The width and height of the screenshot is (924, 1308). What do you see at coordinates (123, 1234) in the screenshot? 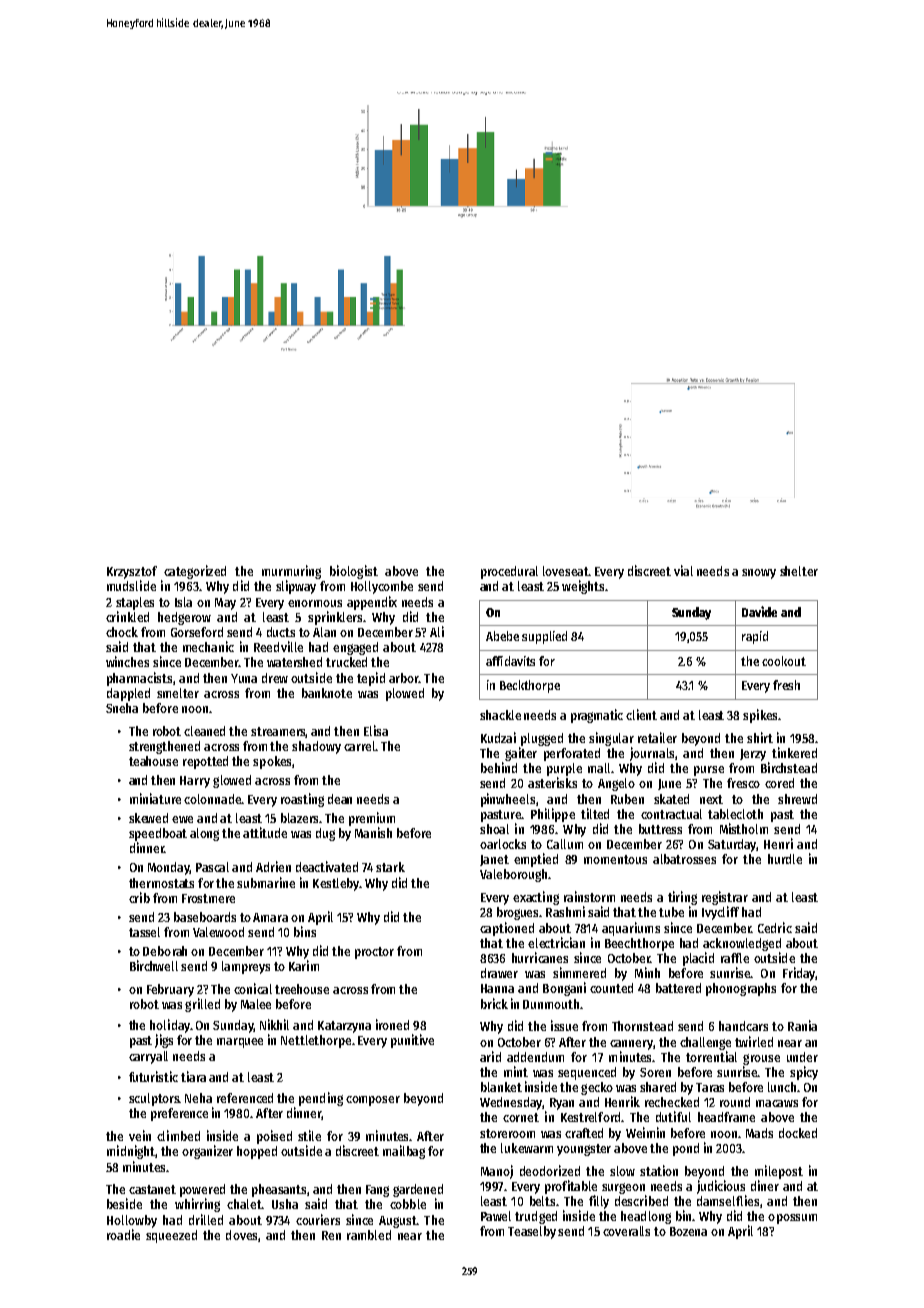
I see `roadie` at bounding box center [123, 1234].
